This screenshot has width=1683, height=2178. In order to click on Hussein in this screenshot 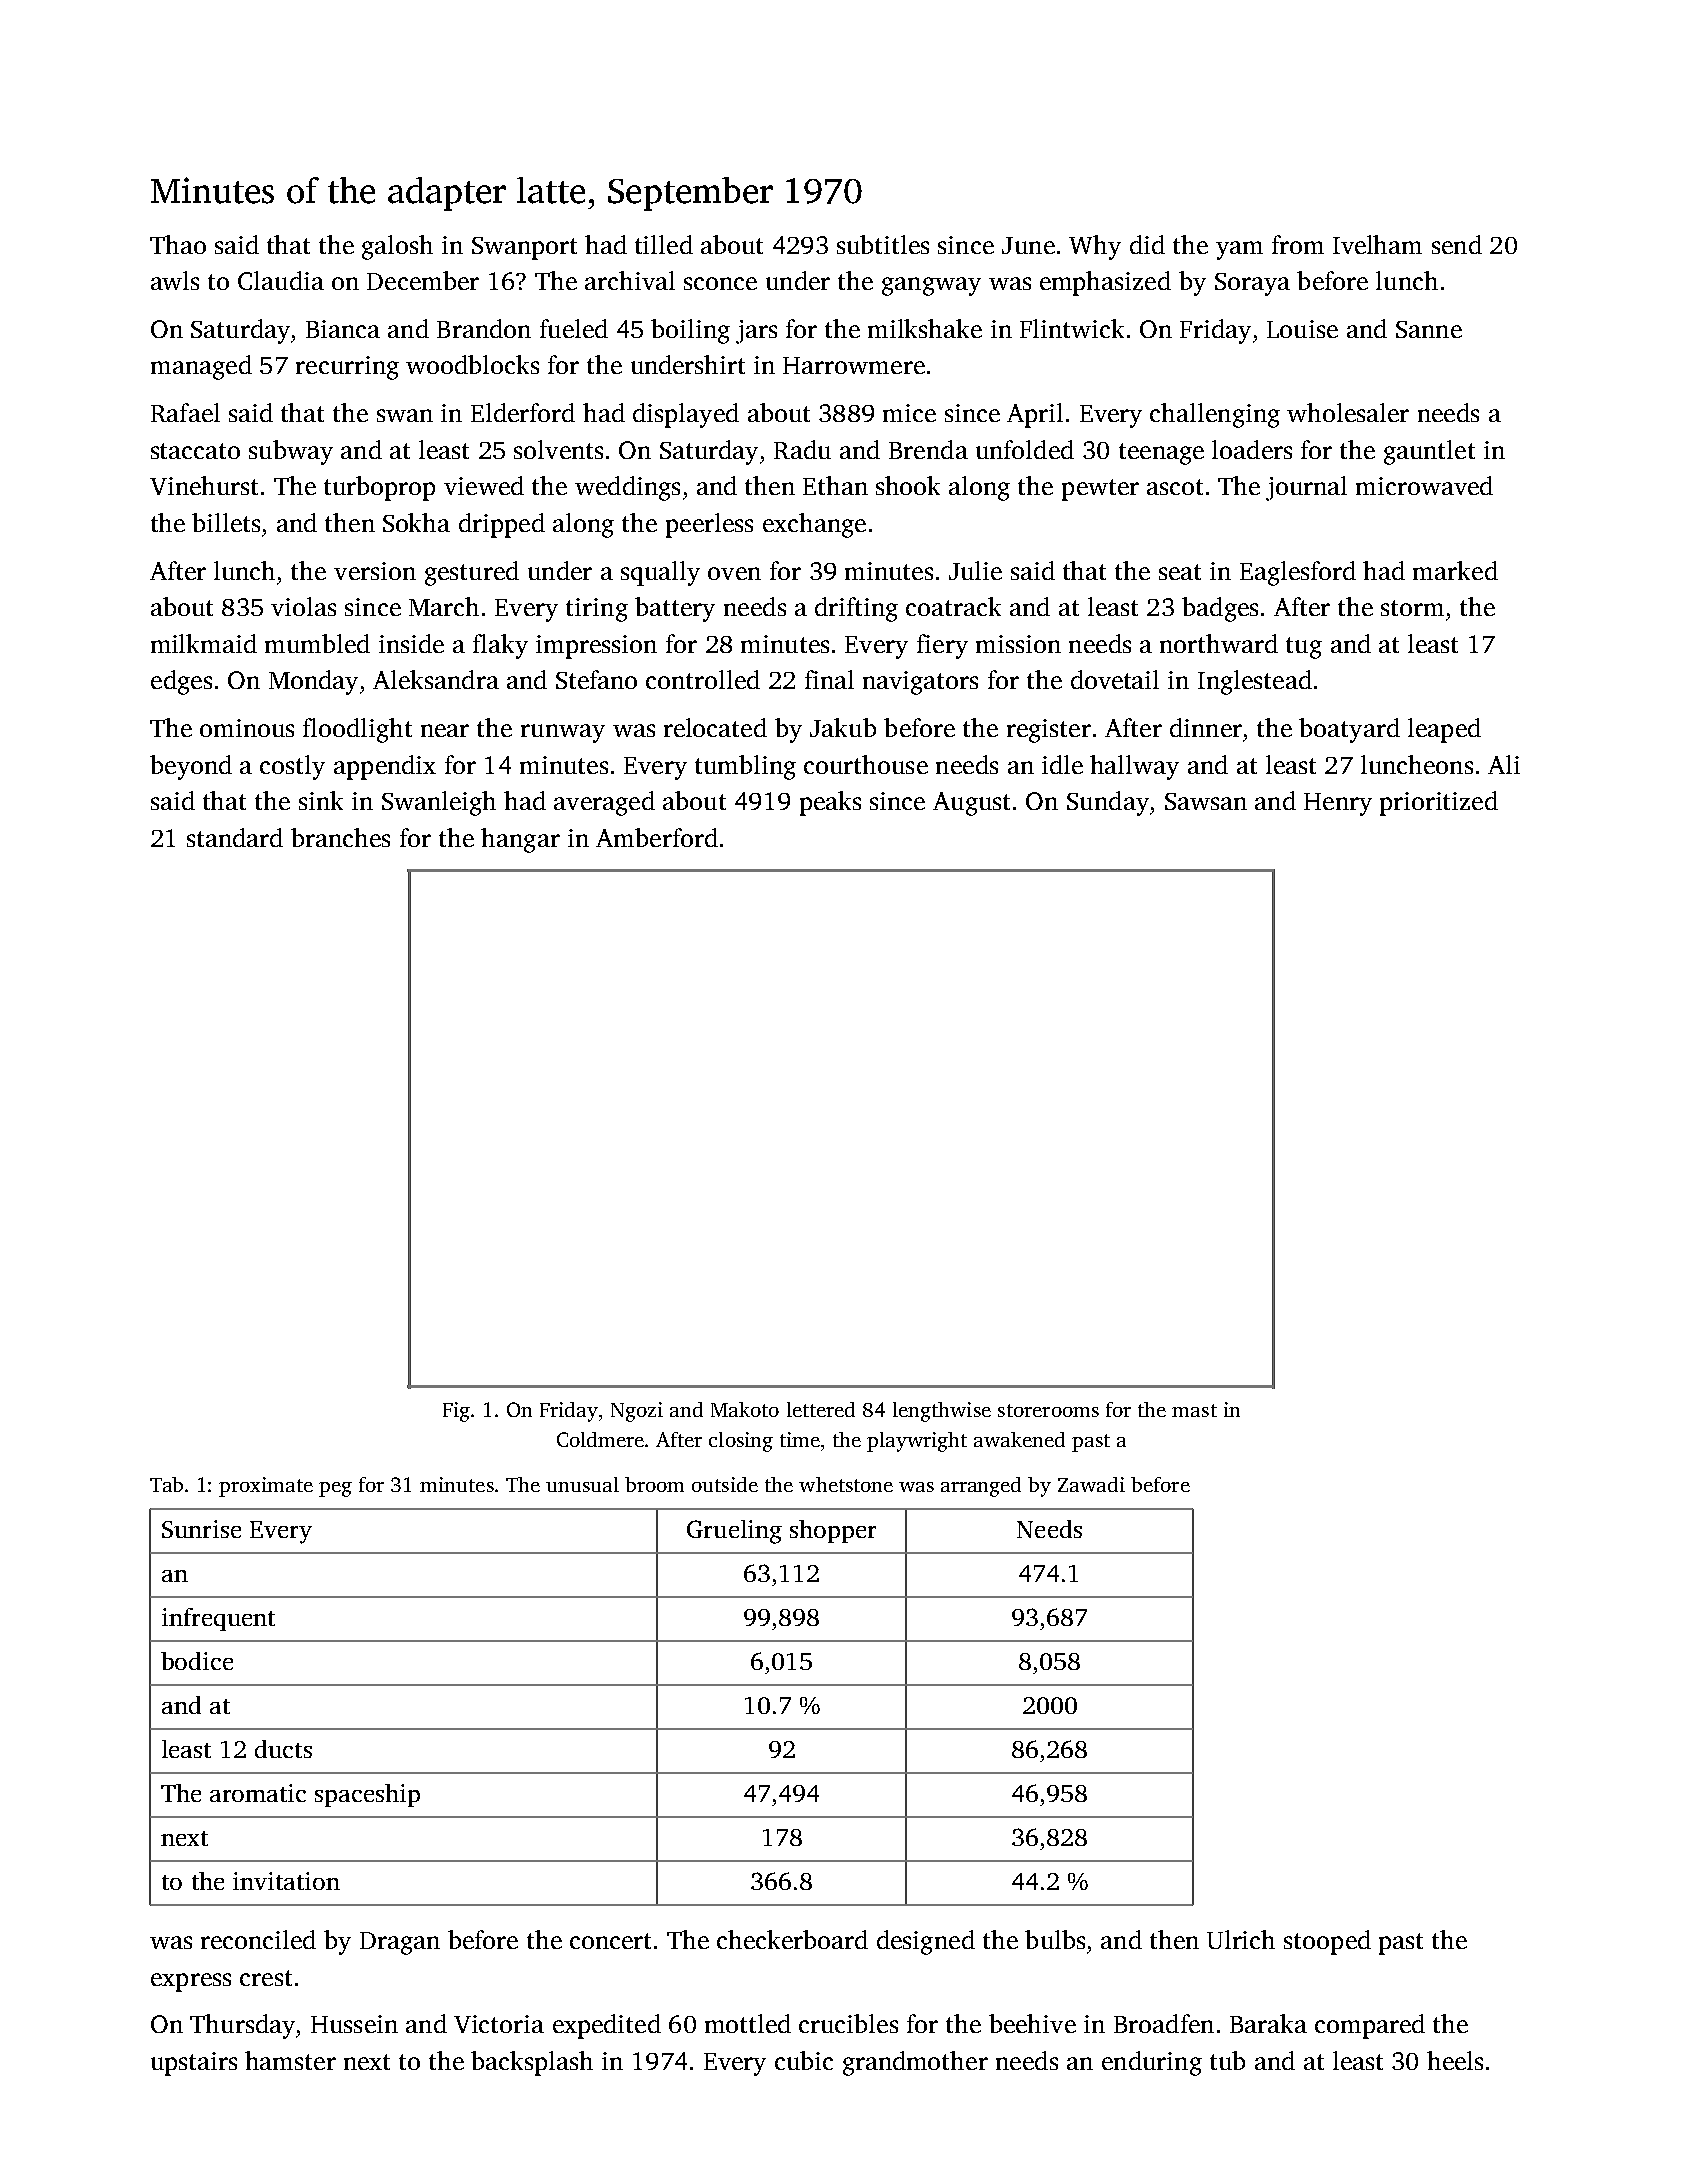, I will do `click(354, 2024)`.
